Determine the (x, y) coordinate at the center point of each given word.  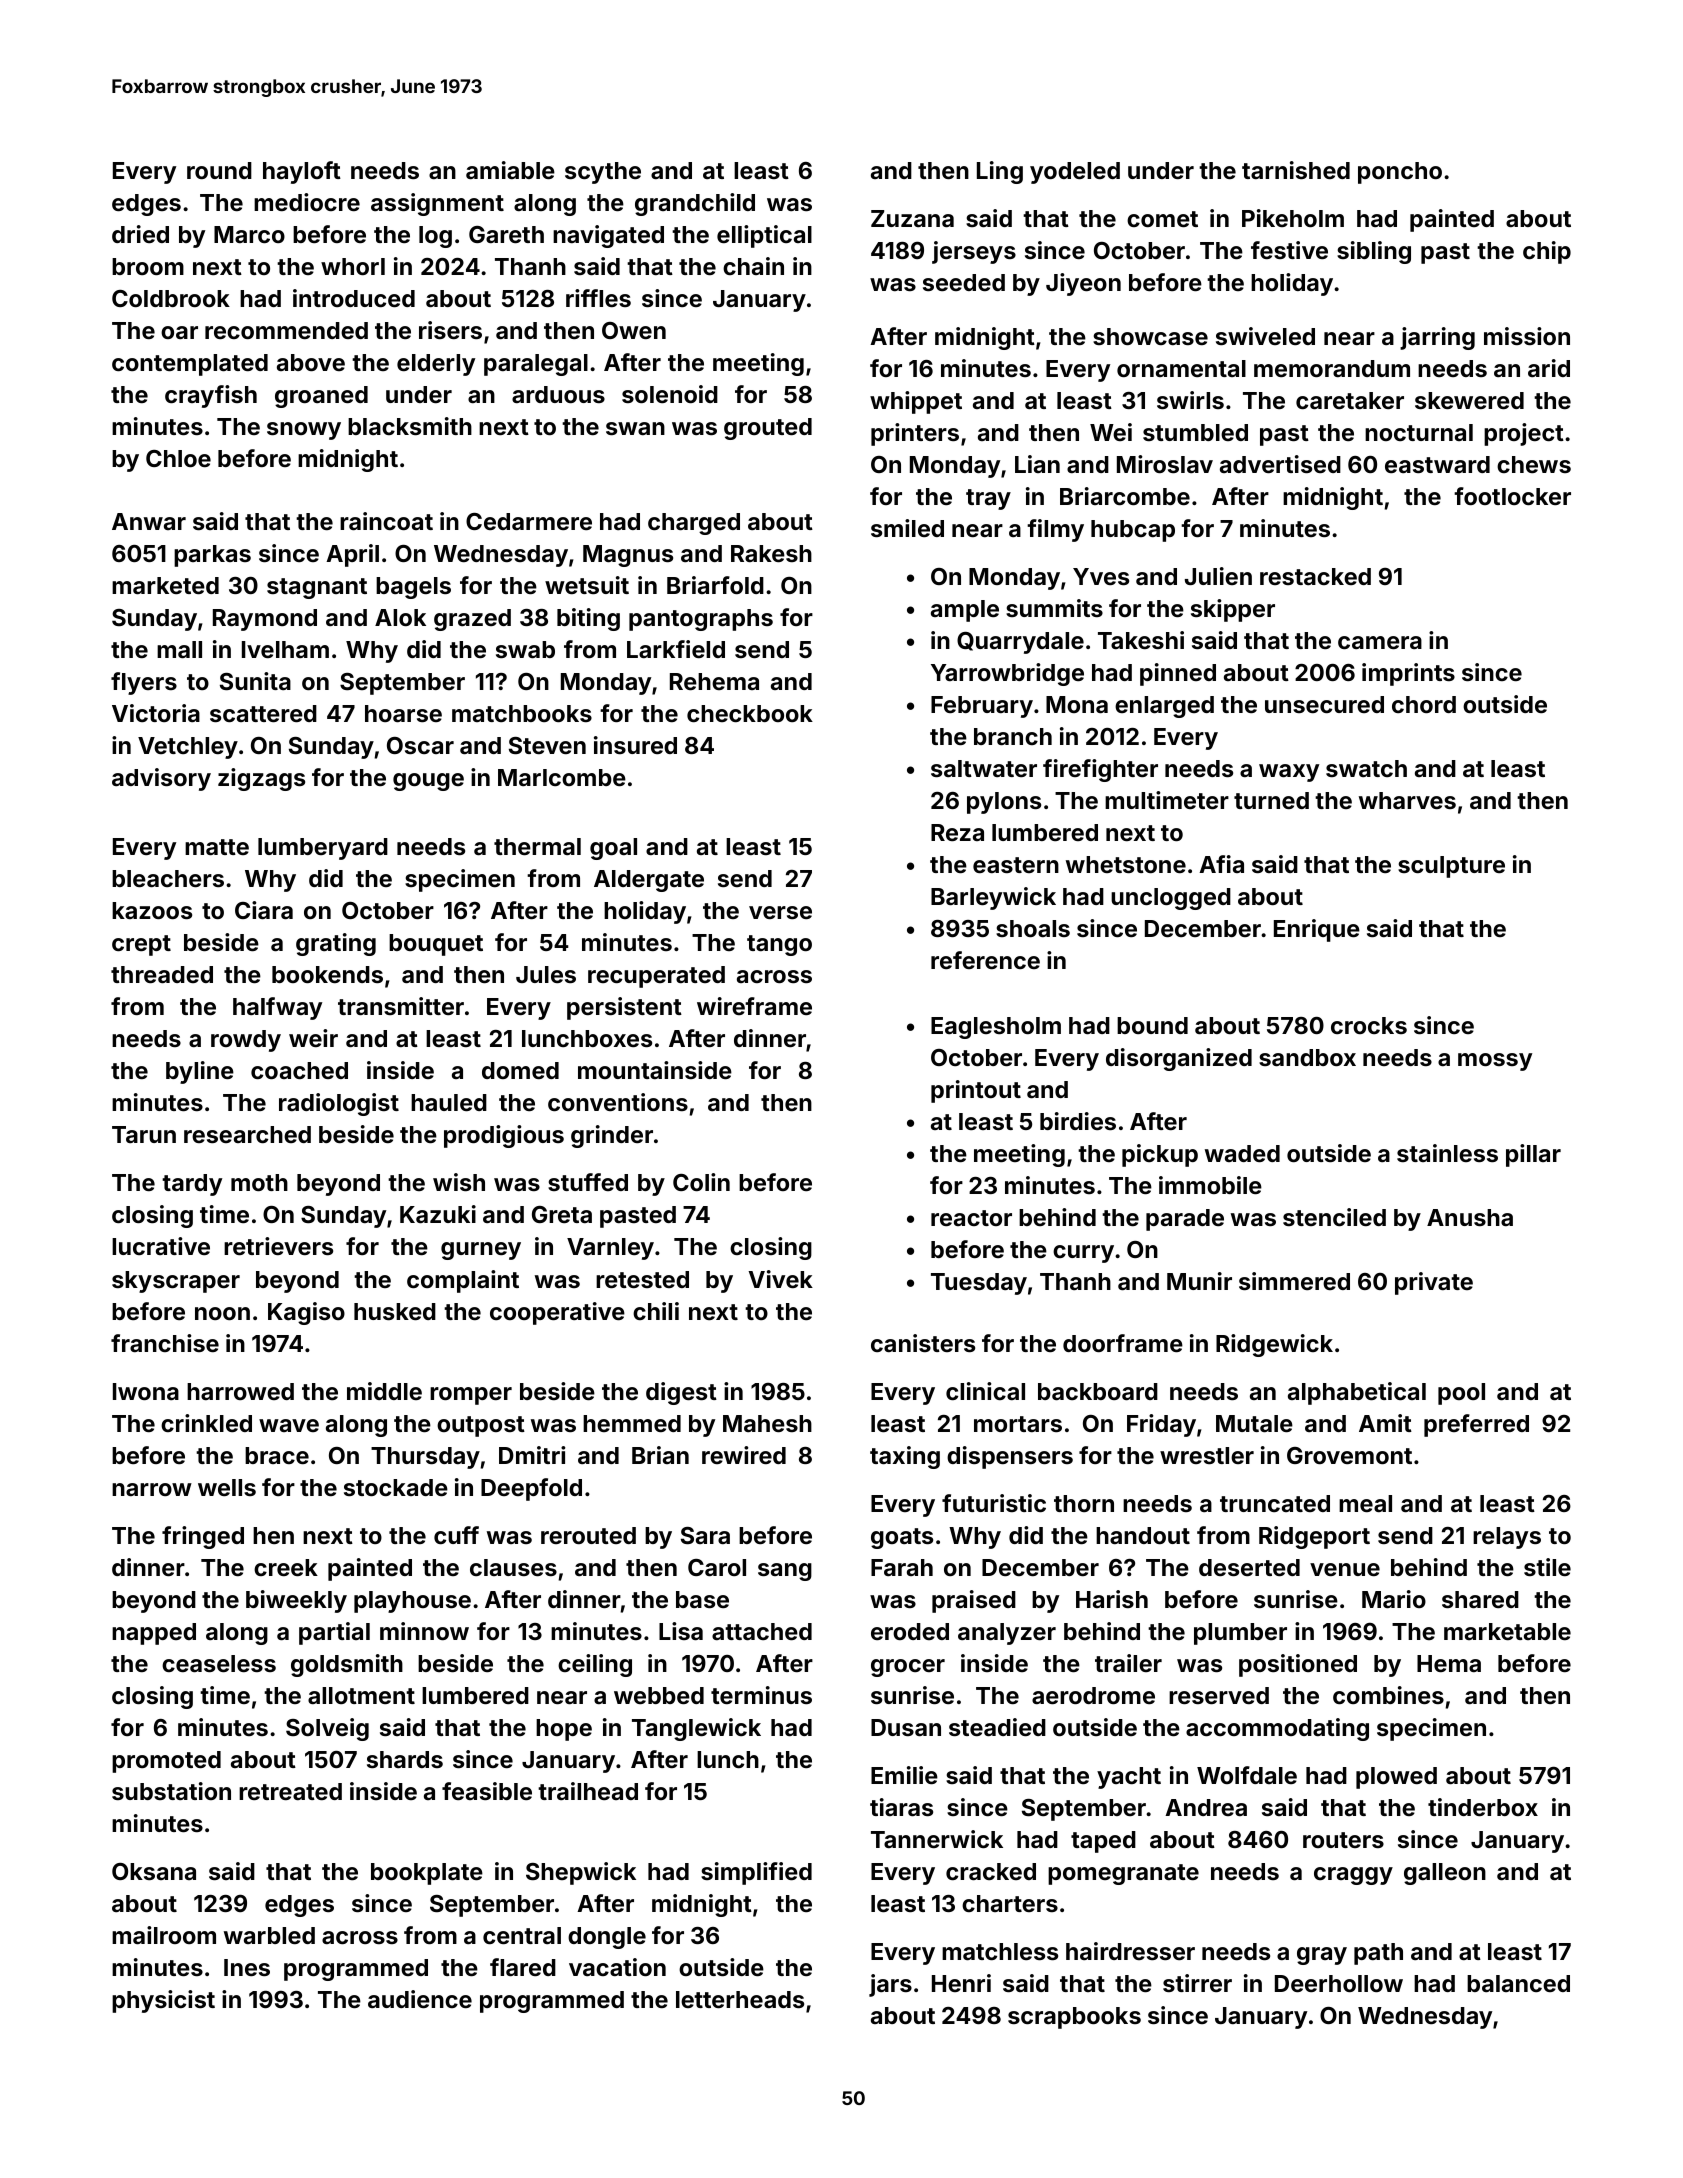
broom (148, 266)
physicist (163, 2001)
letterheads (740, 1999)
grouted (768, 429)
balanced (1518, 1983)
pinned (1178, 674)
